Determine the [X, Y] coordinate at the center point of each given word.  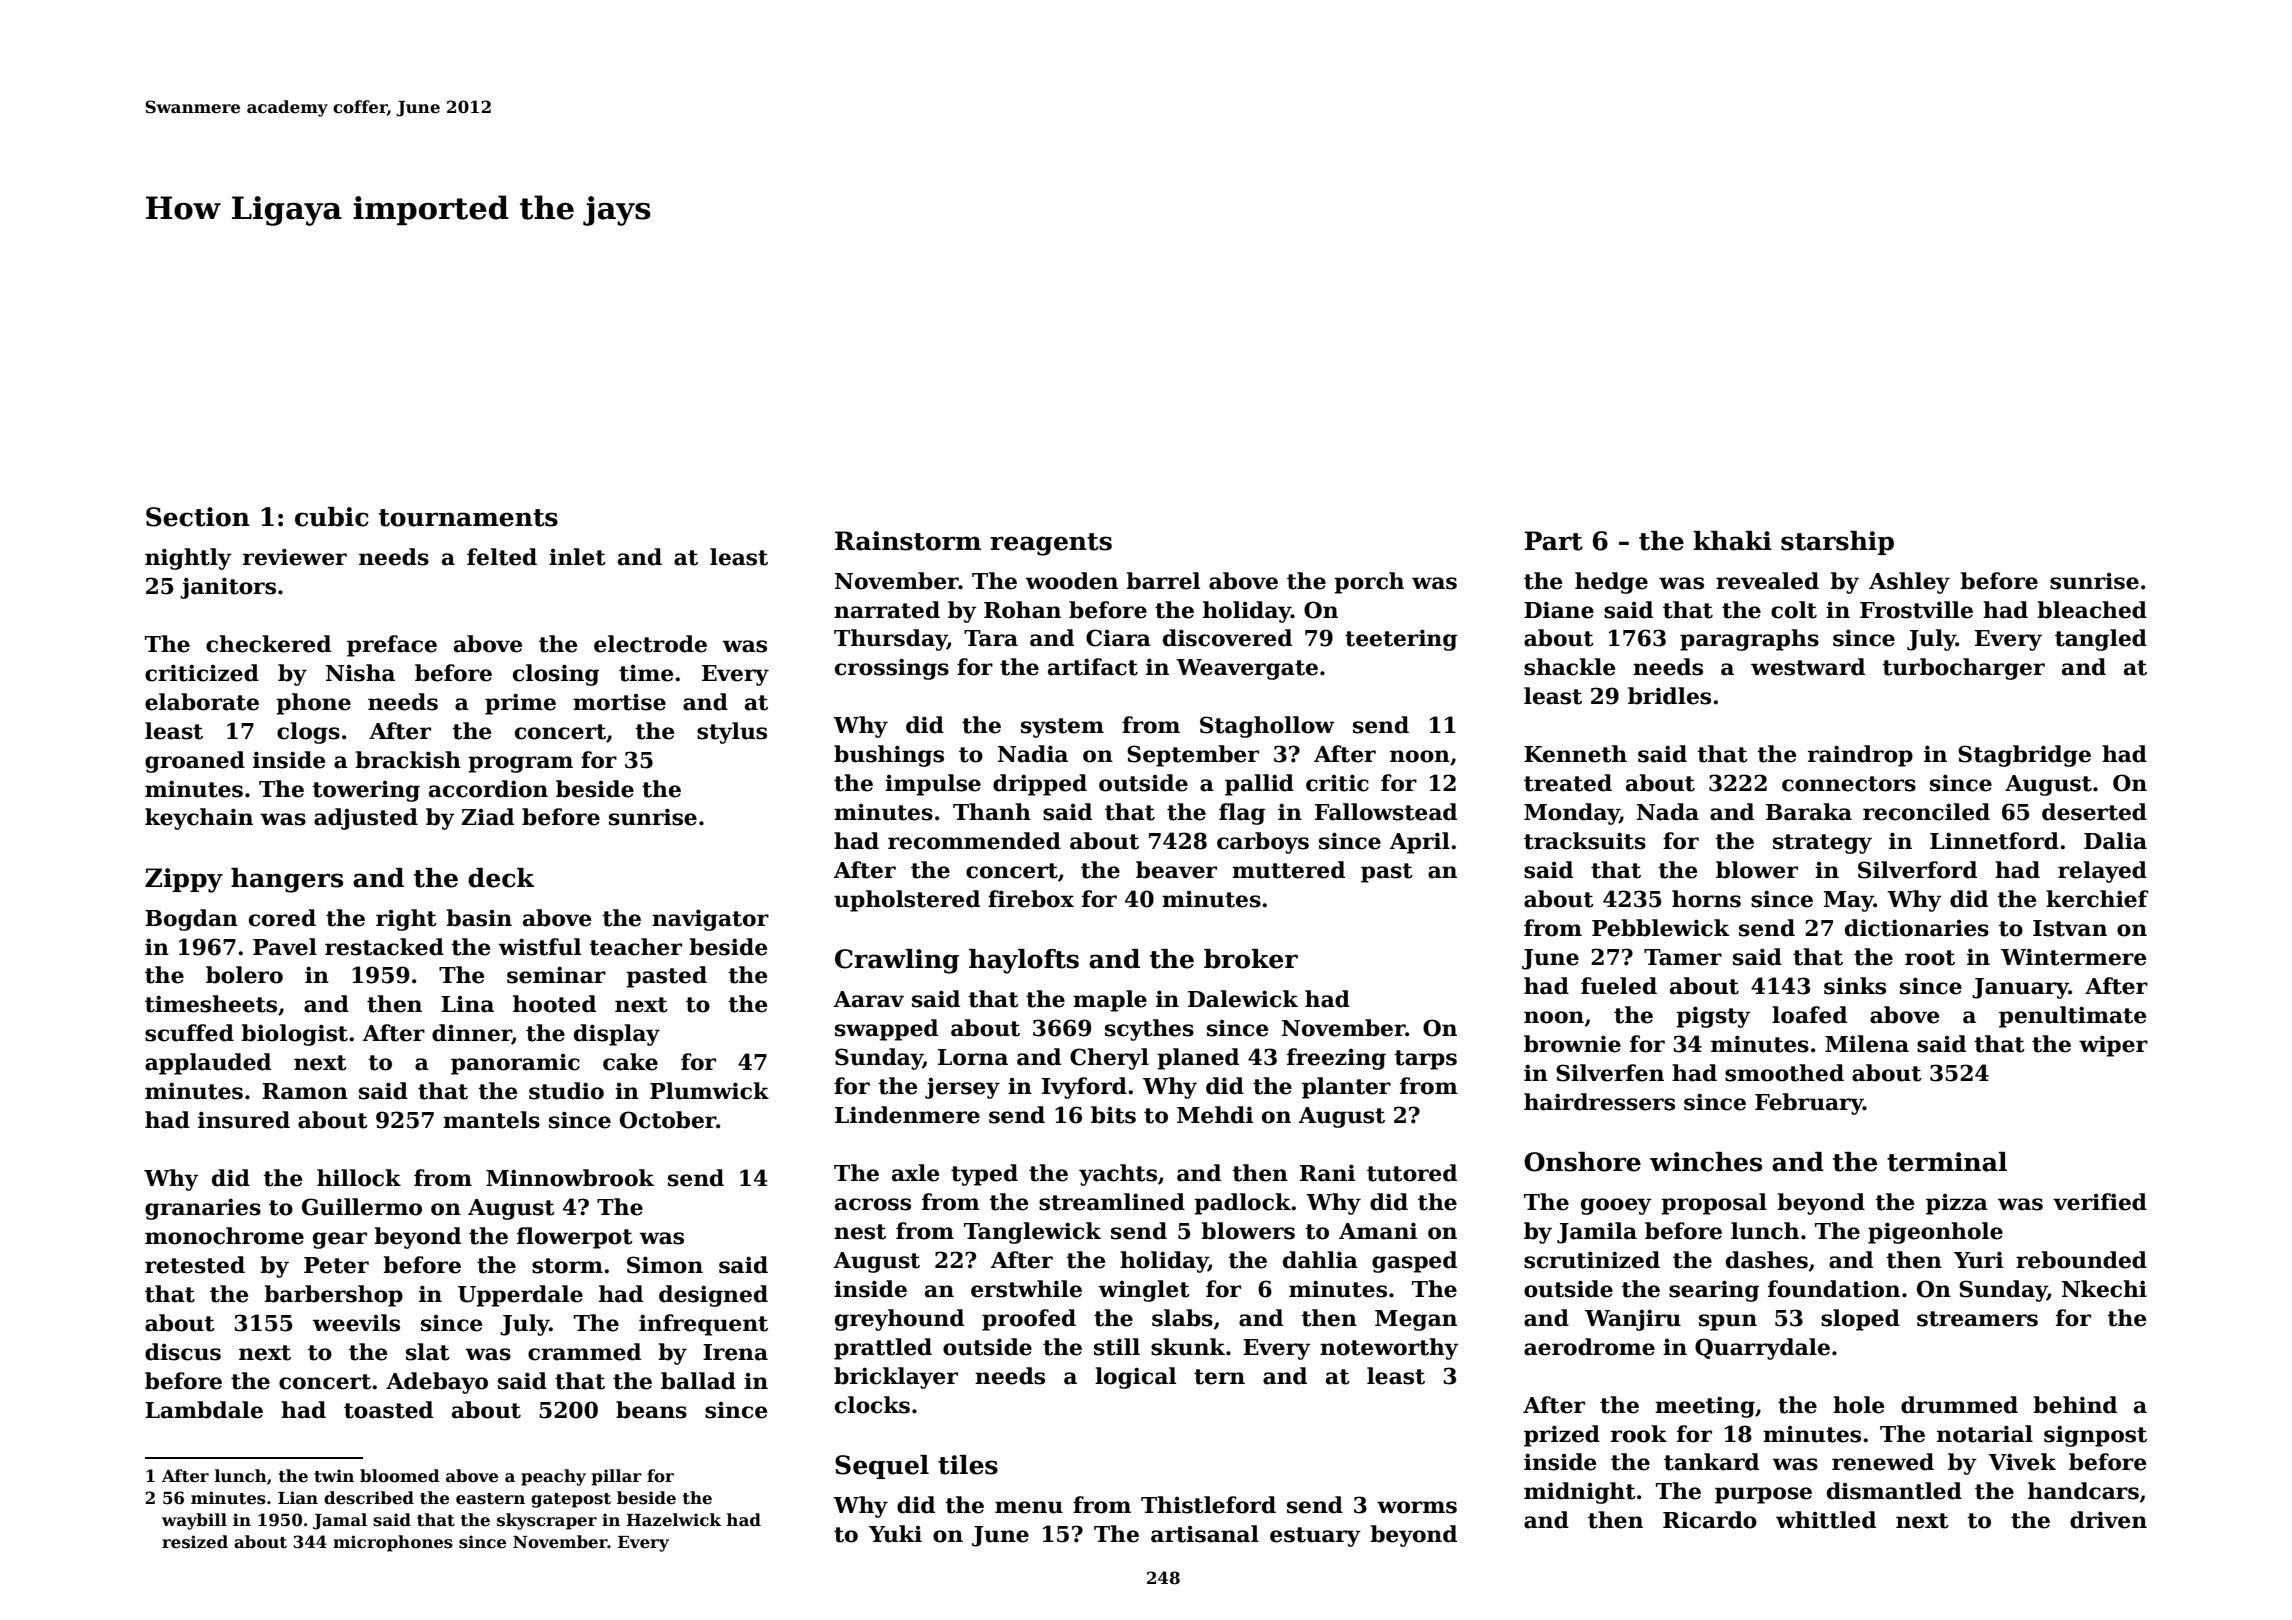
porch [1369, 583]
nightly [188, 559]
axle [915, 1173]
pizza [1957, 1204]
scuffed [189, 1033]
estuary [1315, 1537]
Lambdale [204, 1410]
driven [2108, 1520]
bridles [1669, 696]
